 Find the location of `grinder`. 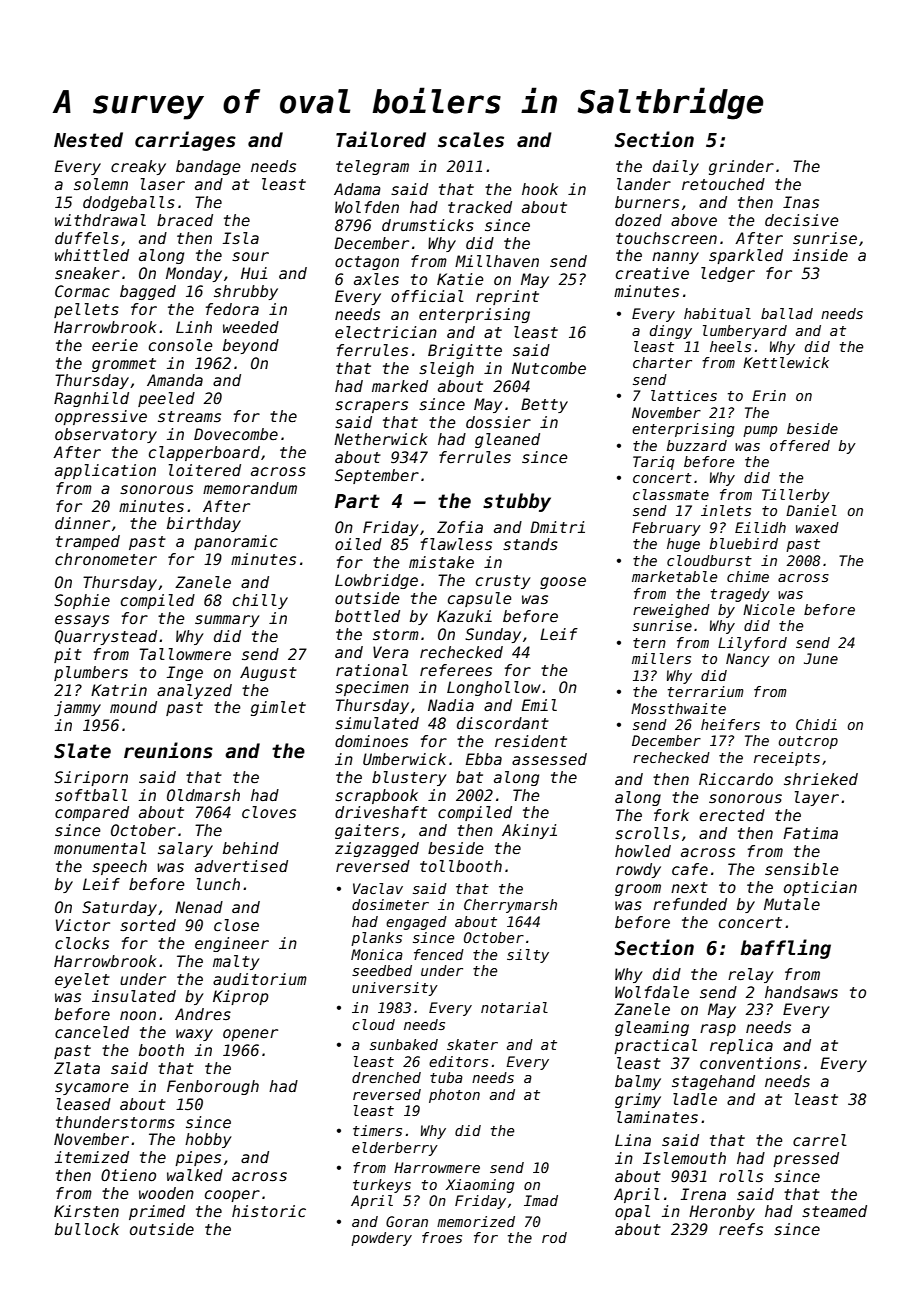

grinder is located at coordinates (741, 167).
